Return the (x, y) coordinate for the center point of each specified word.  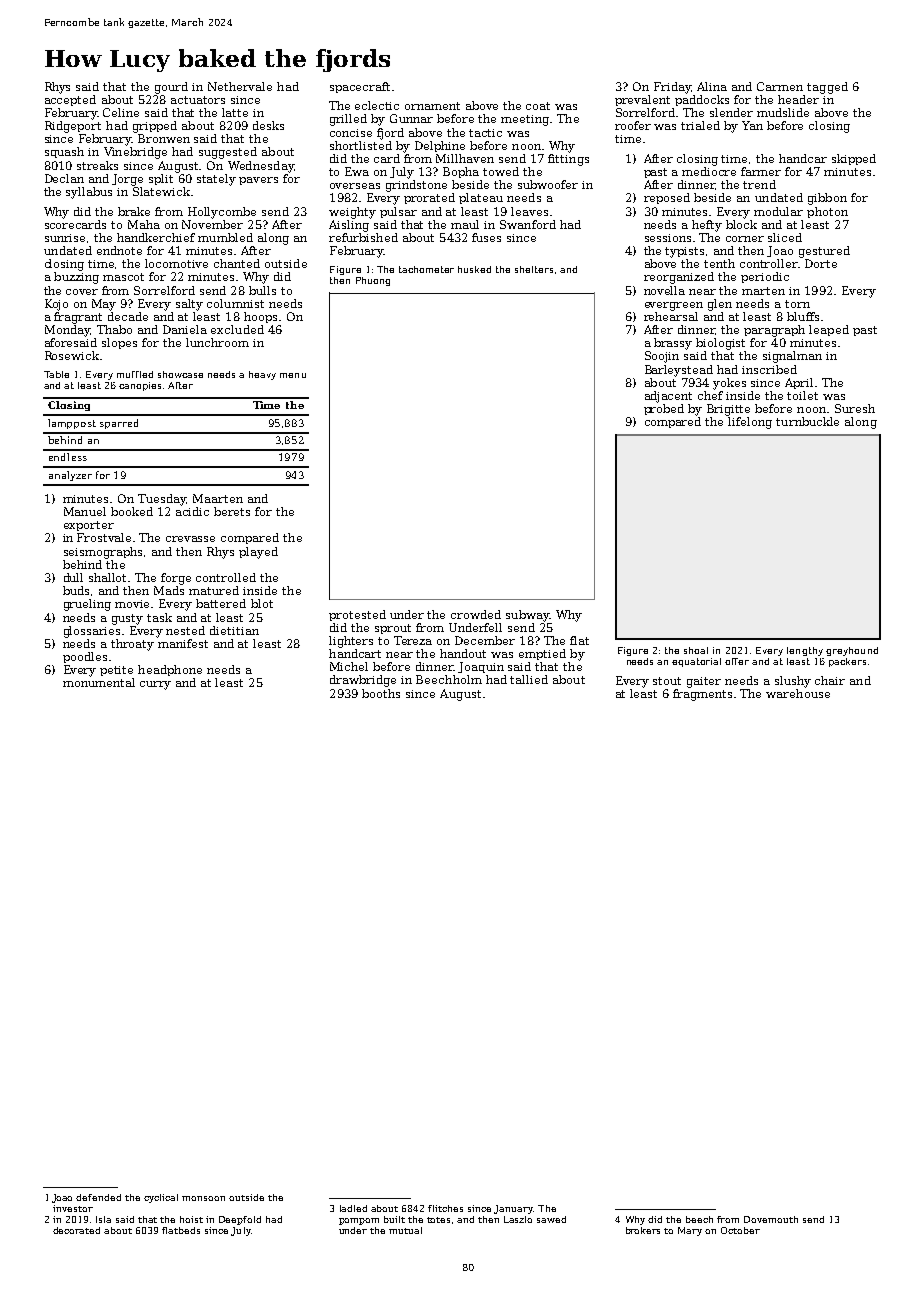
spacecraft (360, 87)
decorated (76, 1230)
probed (664, 409)
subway (528, 616)
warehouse (798, 693)
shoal (696, 650)
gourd (171, 88)
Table (56, 374)
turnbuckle (807, 421)
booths (381, 693)
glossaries (92, 632)
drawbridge (363, 681)
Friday (672, 88)
